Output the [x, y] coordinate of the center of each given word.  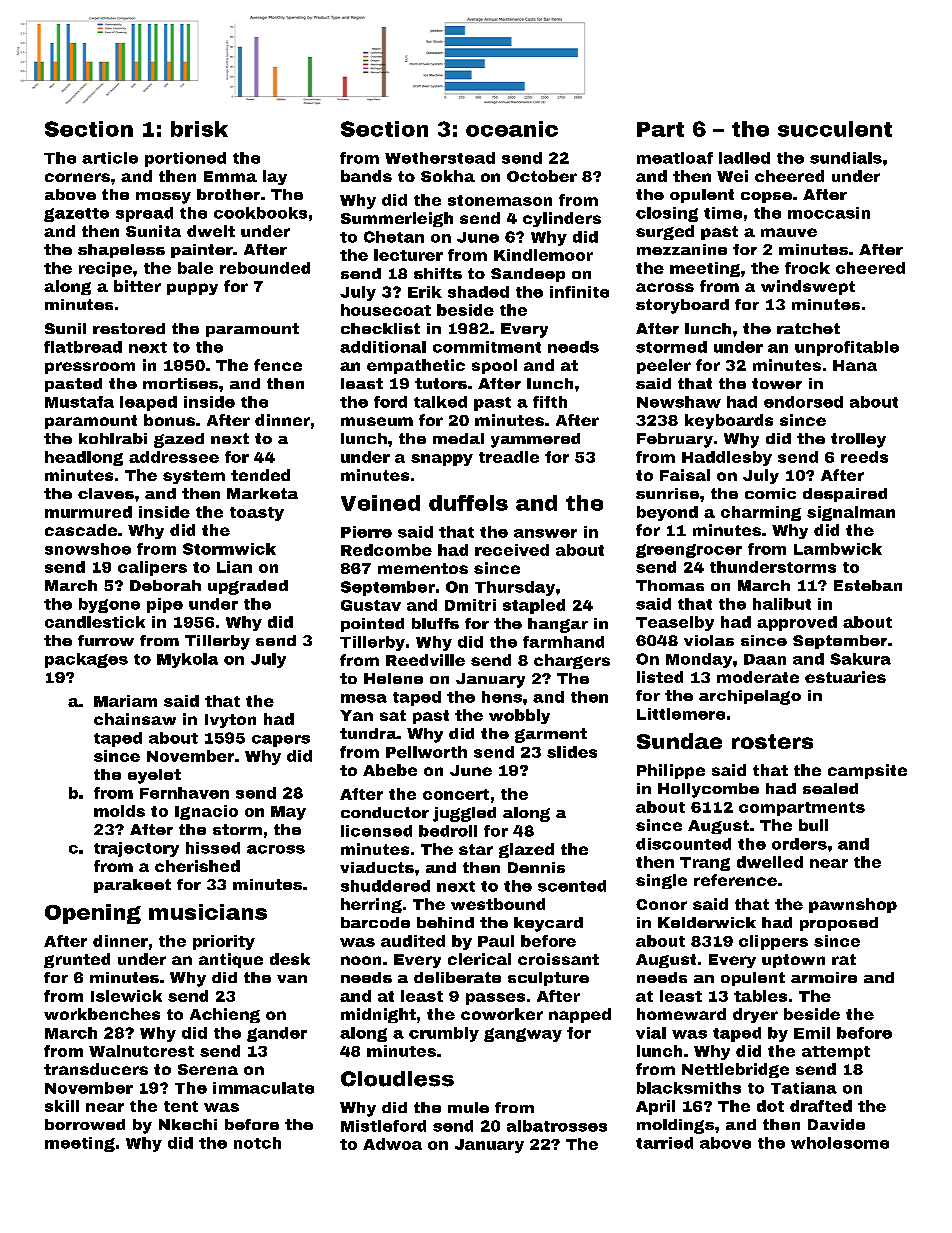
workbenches [102, 1014]
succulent [835, 129]
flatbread [83, 347]
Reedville [425, 660]
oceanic [512, 129]
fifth [550, 402]
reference [735, 880]
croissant [558, 959]
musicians [208, 912]
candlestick [95, 622]
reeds [864, 457]
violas [709, 640]
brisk [199, 129]
